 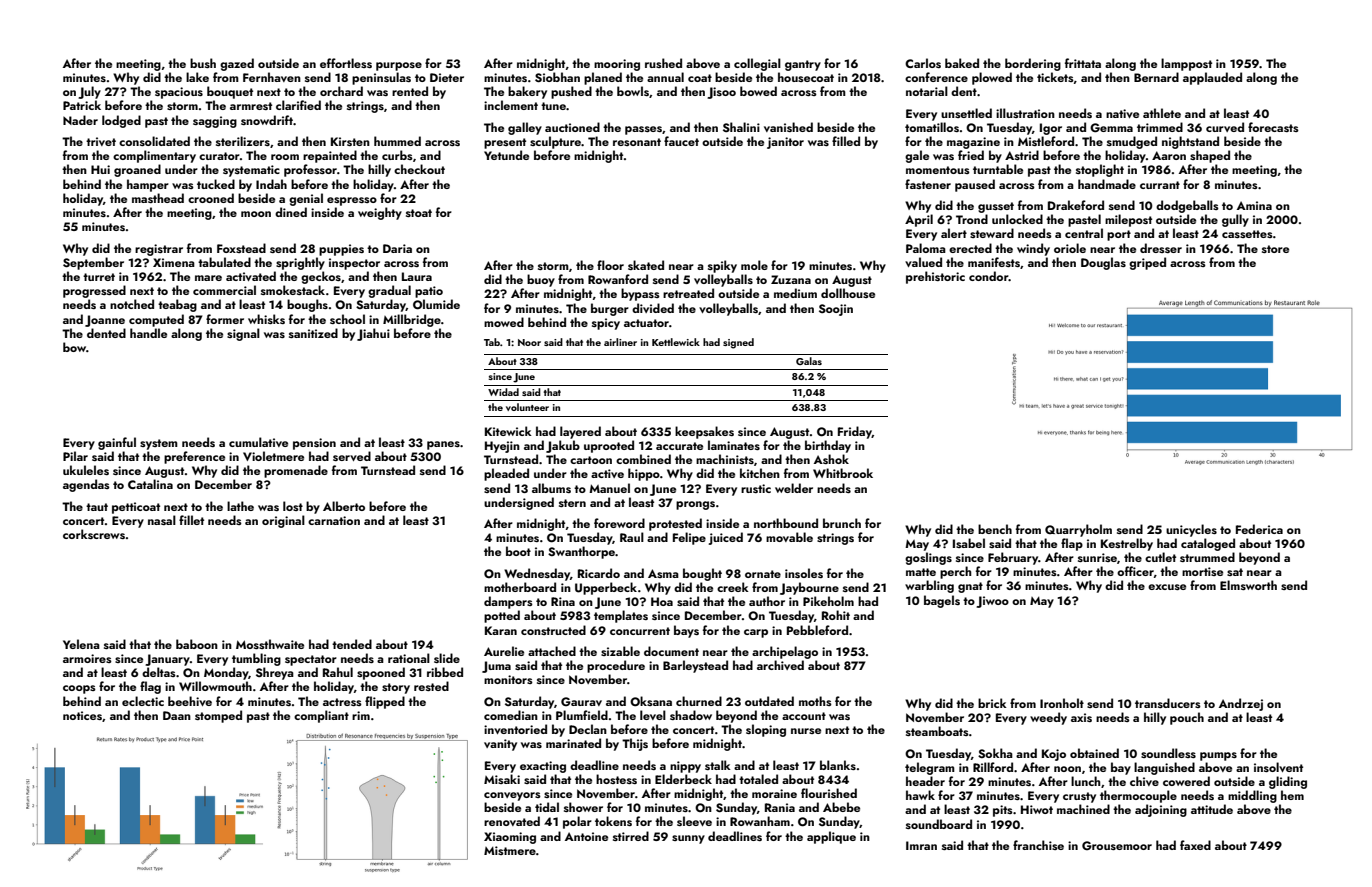 What do you see at coordinates (352, 456) in the screenshot?
I see `served` at bounding box center [352, 456].
